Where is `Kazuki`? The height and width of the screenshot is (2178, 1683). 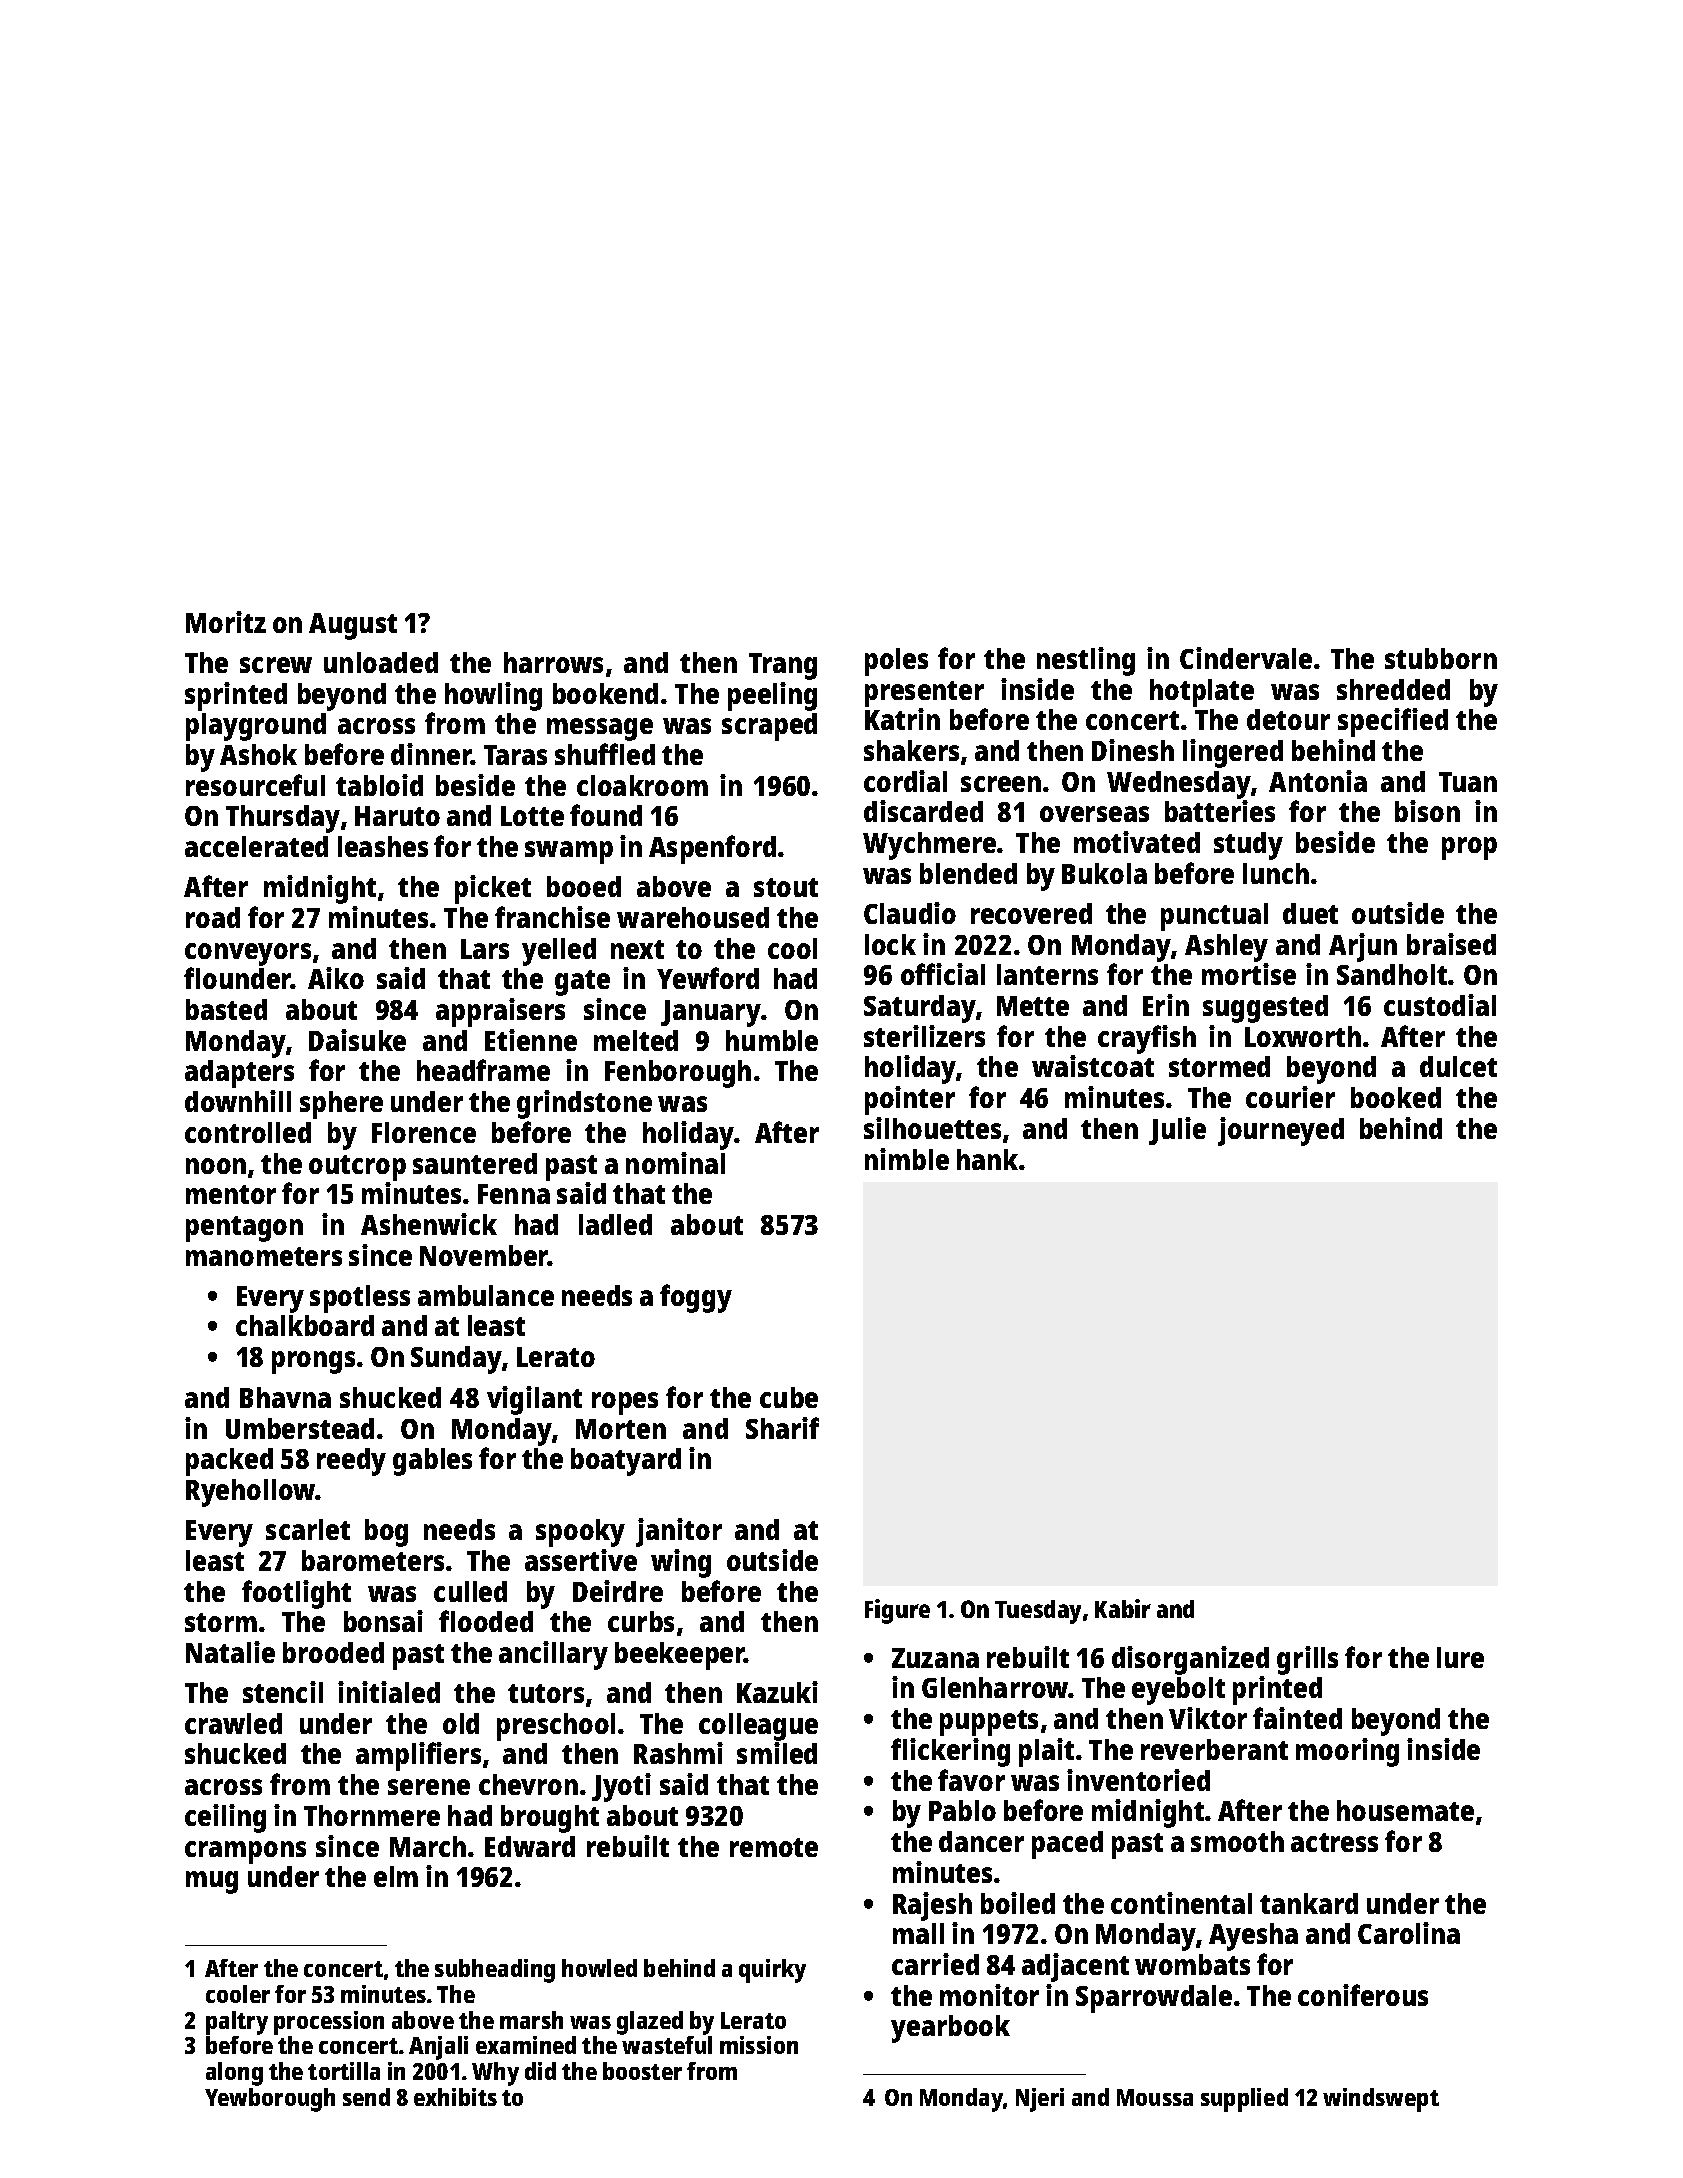 Kazuki is located at coordinates (777, 1692).
